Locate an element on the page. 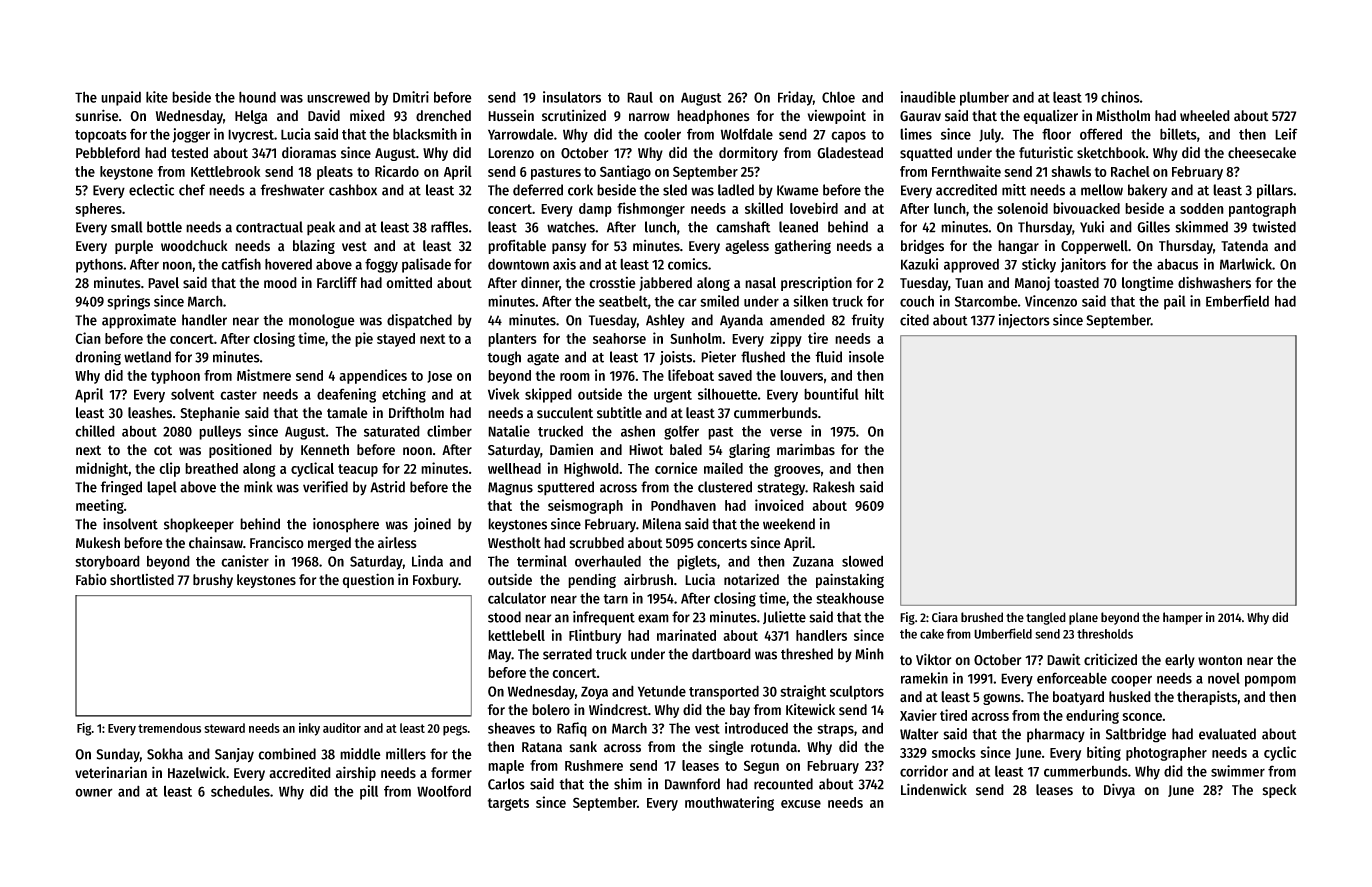 The image size is (1372, 887). Rakesh is located at coordinates (834, 487).
